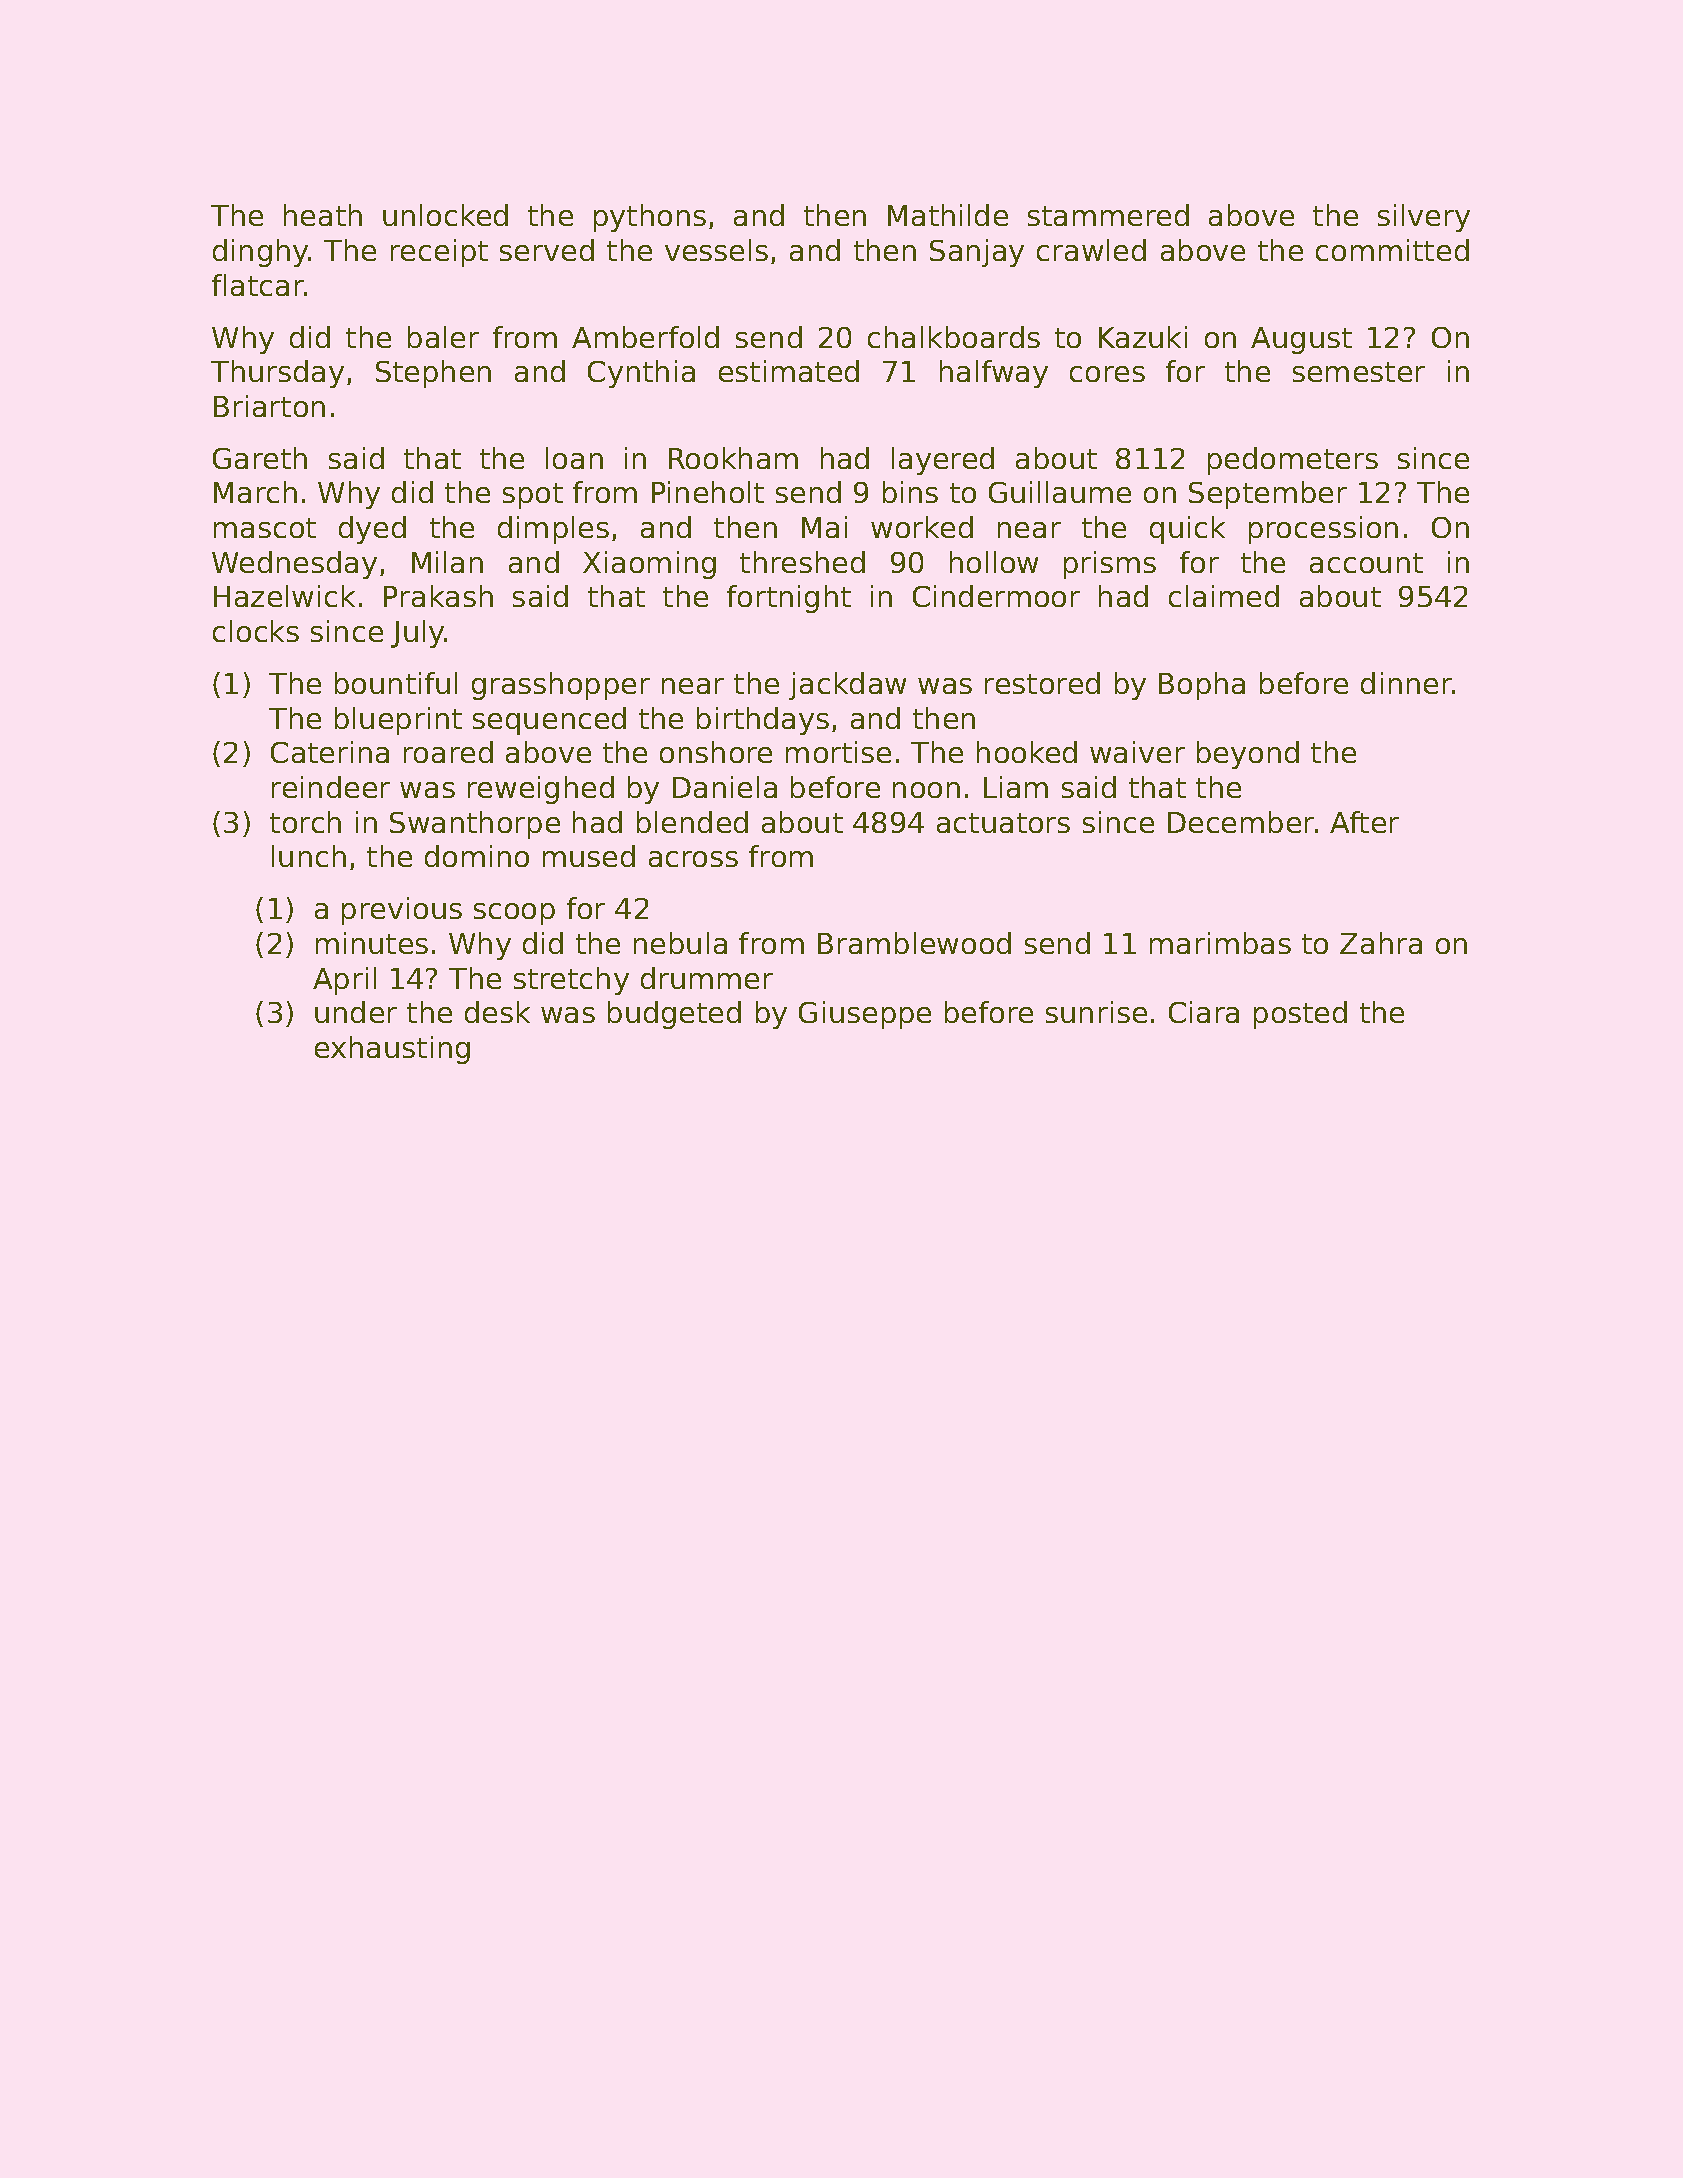 This document has height=2178, width=1683. I want to click on posted, so click(1300, 1015).
